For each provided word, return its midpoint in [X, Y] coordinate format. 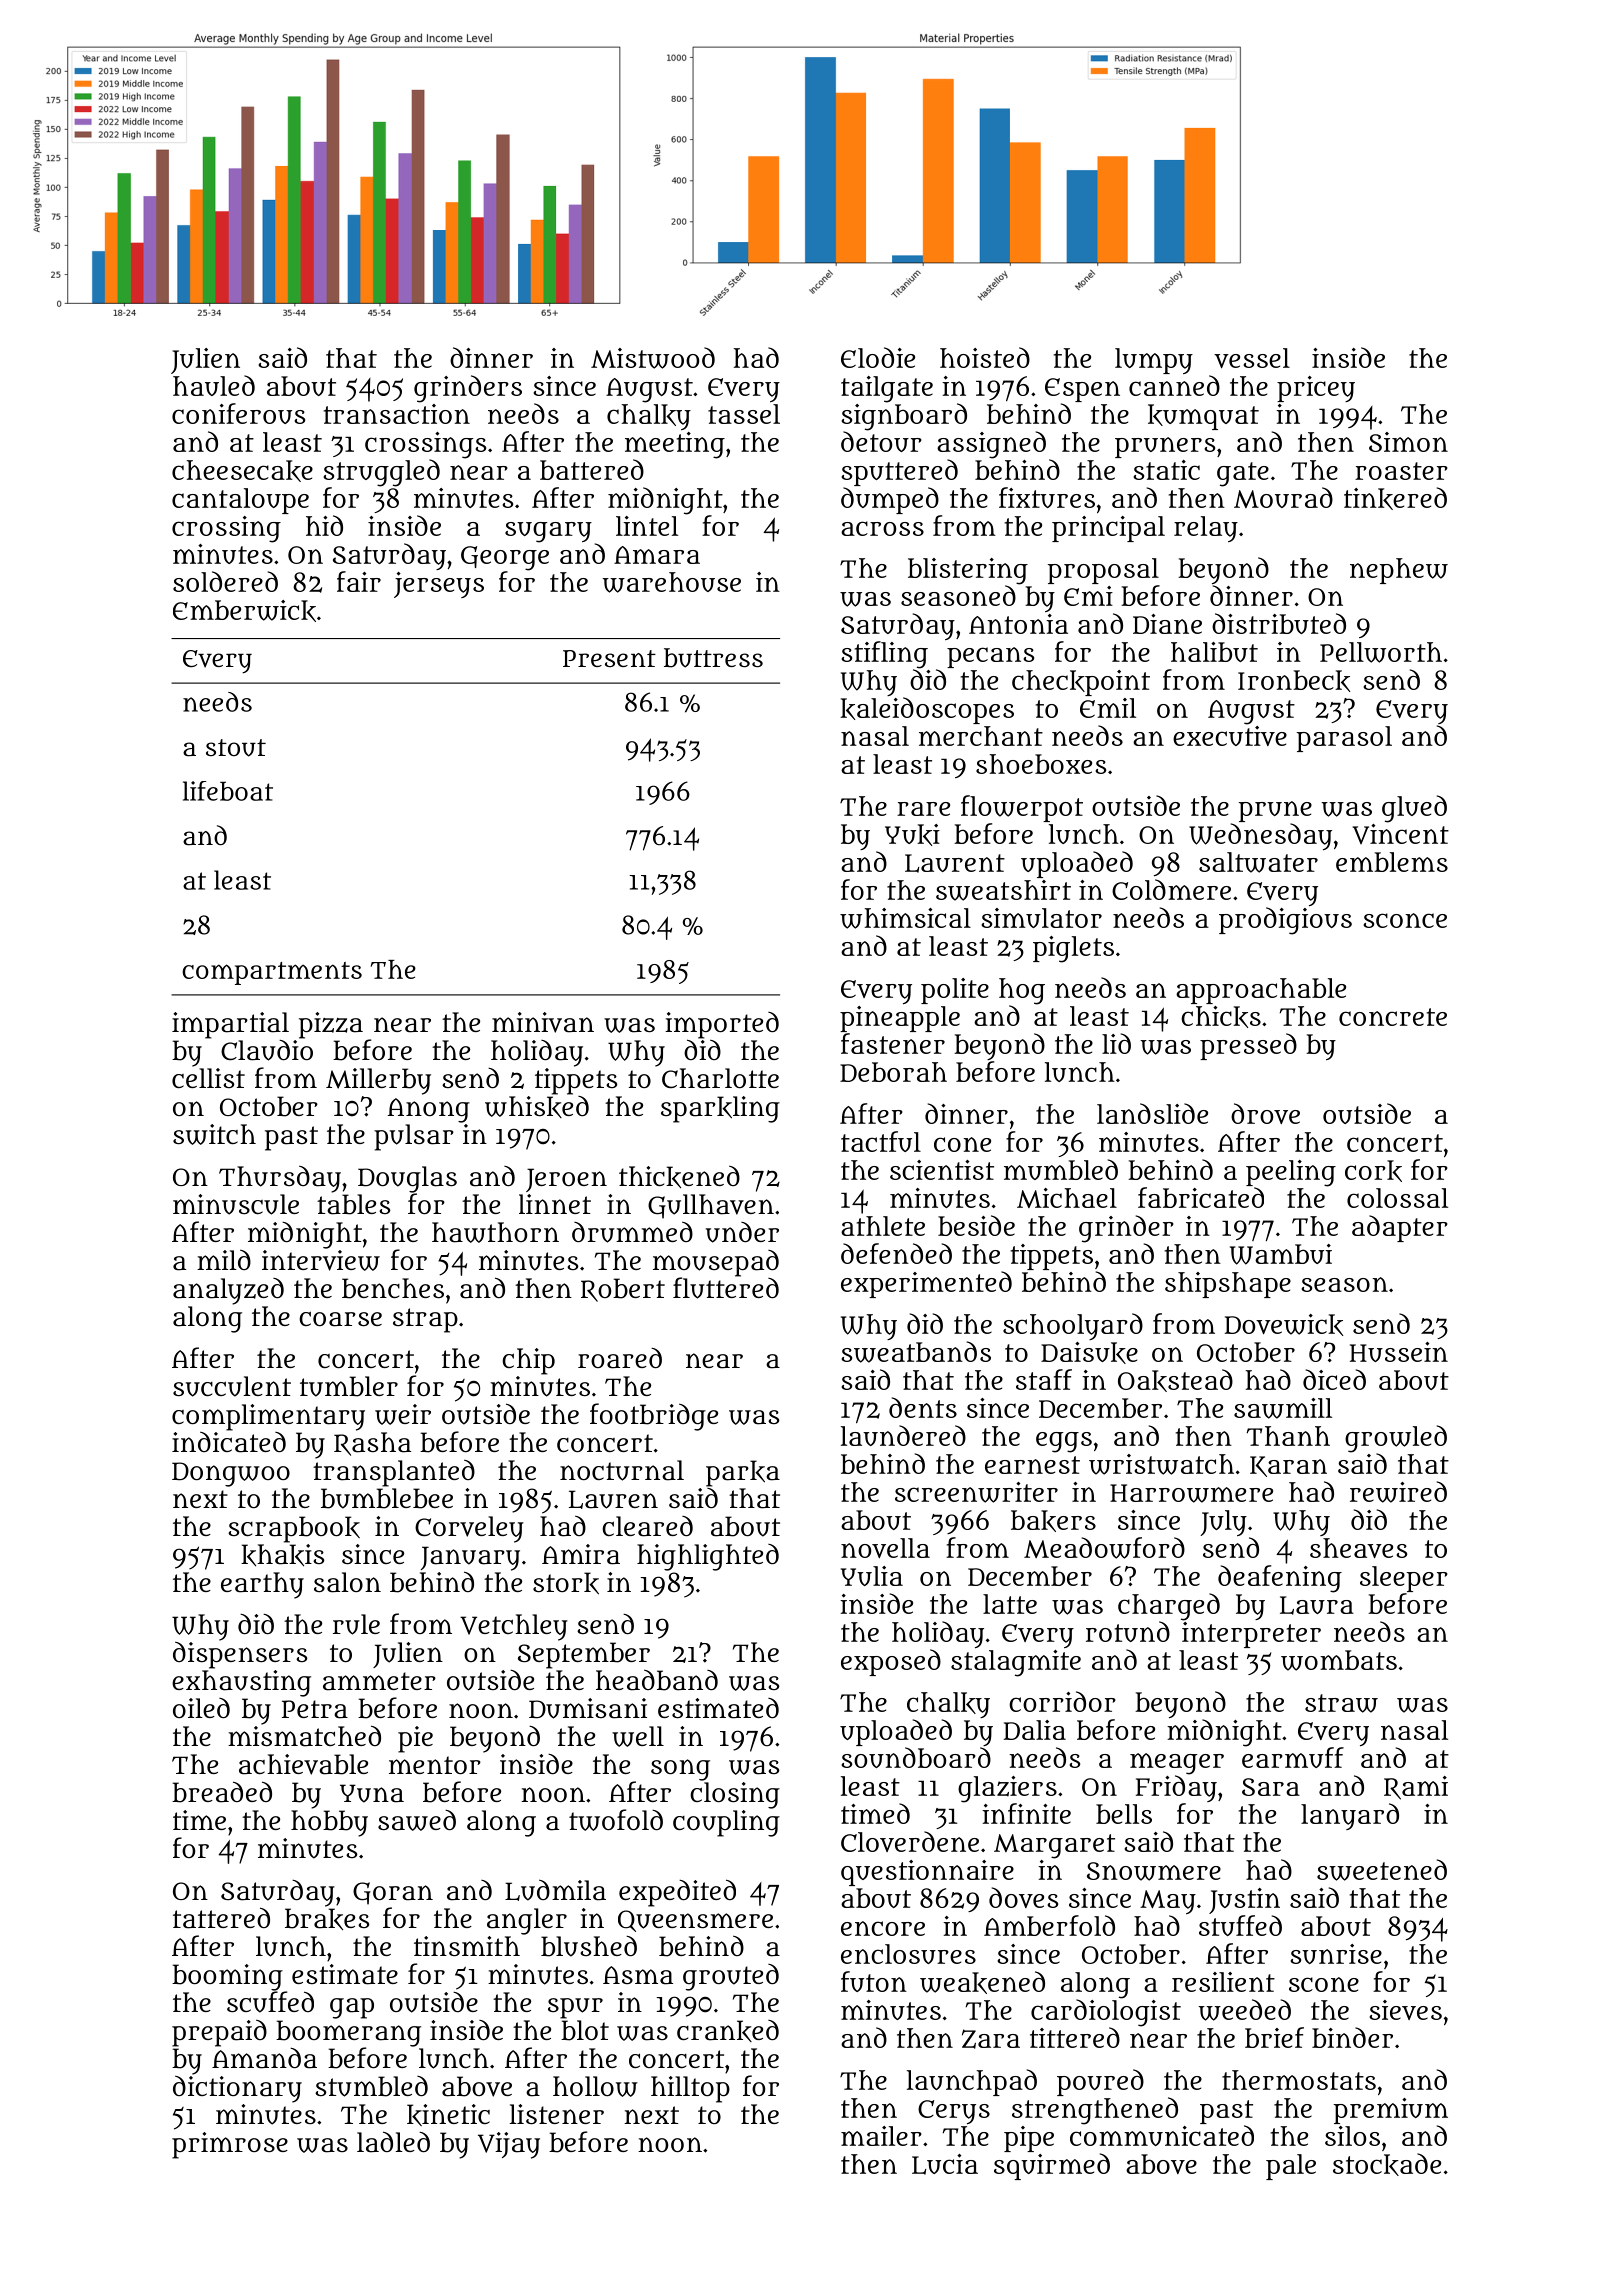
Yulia [872, 1576]
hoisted [985, 357]
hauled [214, 385]
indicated [229, 1442]
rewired [1398, 1492]
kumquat [1203, 417]
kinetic [448, 2115]
